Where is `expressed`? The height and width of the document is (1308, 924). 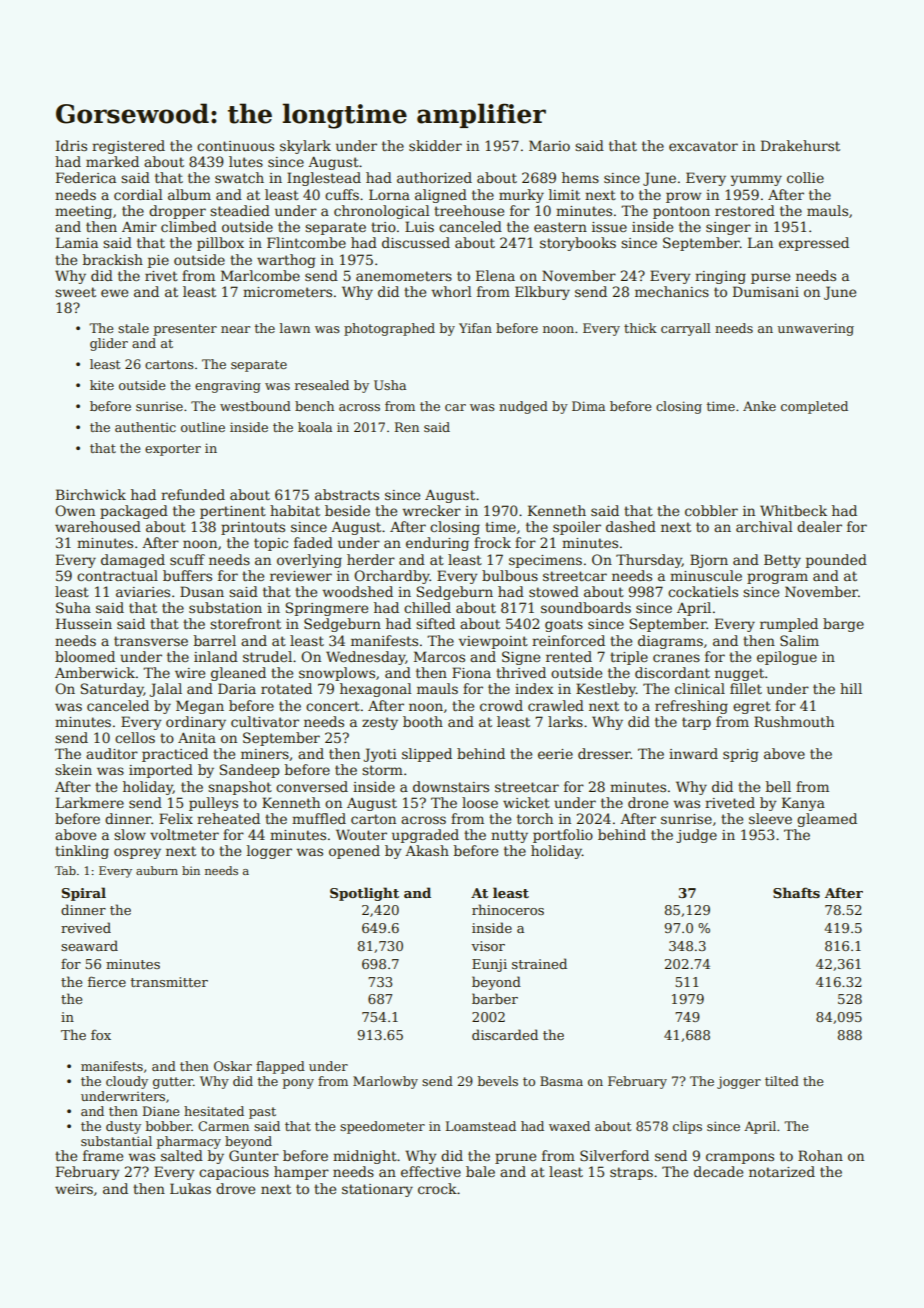 expressed is located at coordinates (814, 244).
